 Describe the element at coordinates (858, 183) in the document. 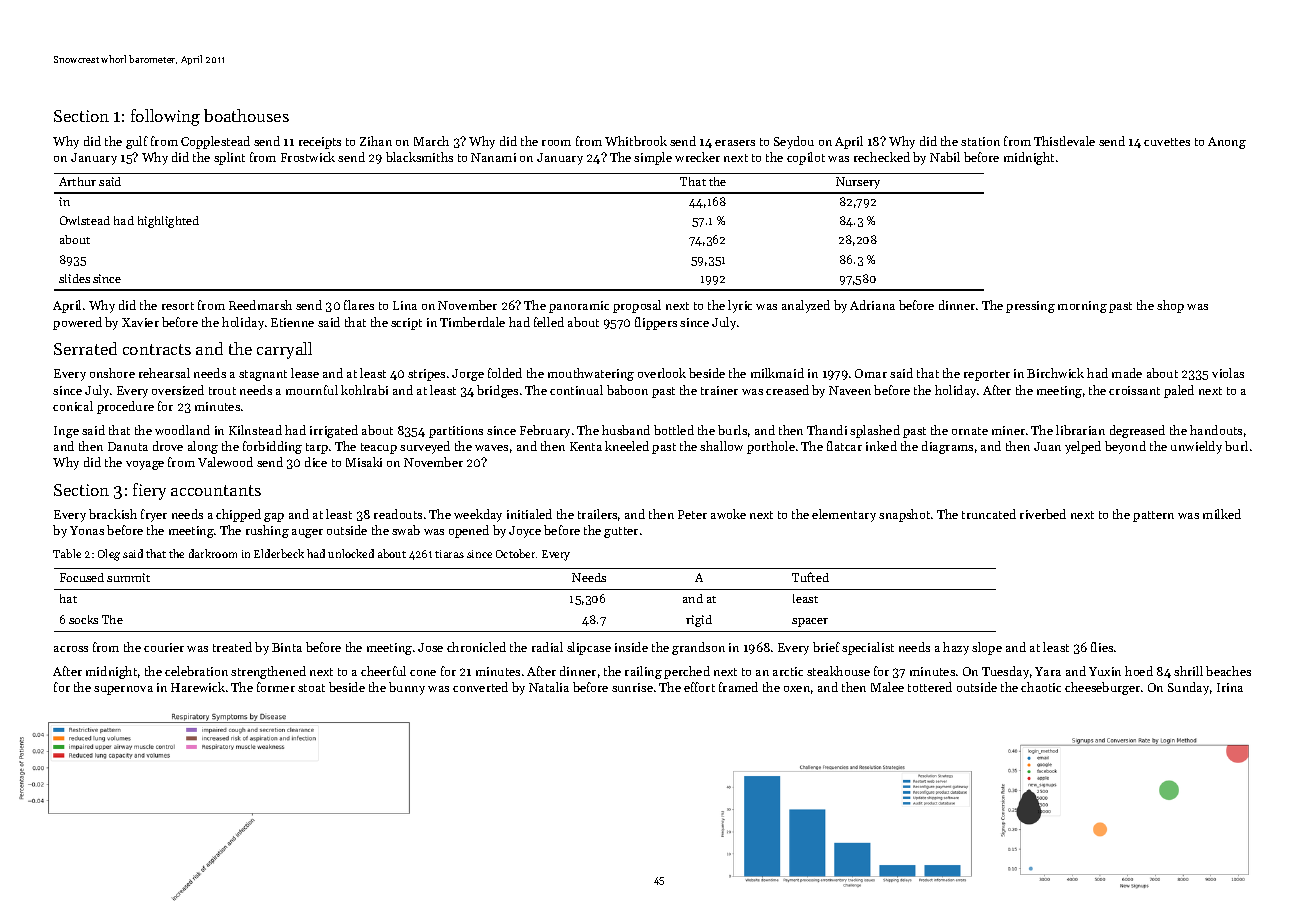

I see `Nursery` at that location.
